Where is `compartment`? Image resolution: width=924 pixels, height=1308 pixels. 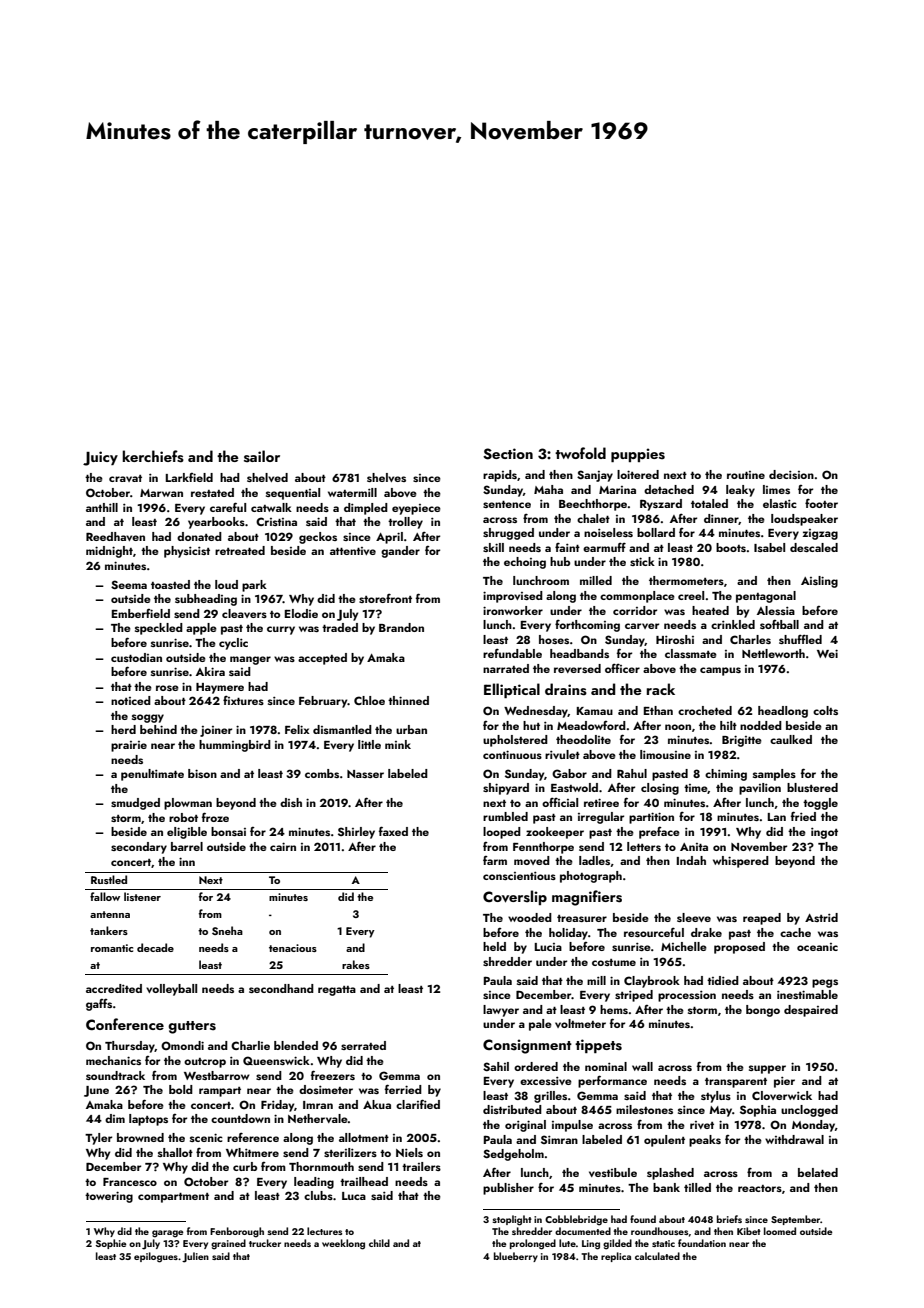 compartment is located at coordinates (173, 1198).
